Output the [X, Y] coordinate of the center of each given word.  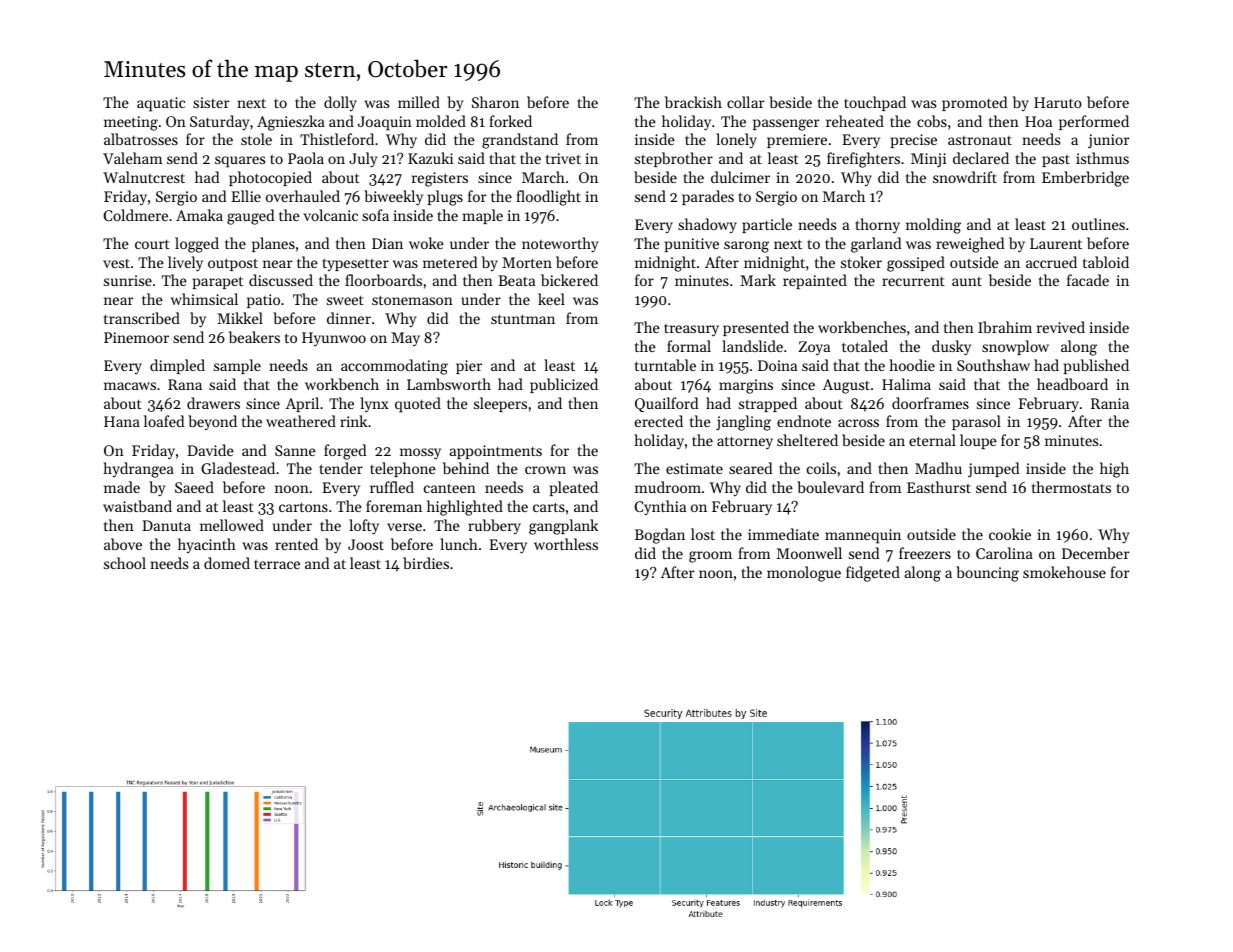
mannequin [863, 536]
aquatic [161, 104]
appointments [496, 452]
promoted [974, 103]
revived [1061, 327]
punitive [692, 245]
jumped [993, 470]
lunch [459, 544]
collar [745, 102]
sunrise [128, 280]
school [125, 563]
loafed [164, 421]
